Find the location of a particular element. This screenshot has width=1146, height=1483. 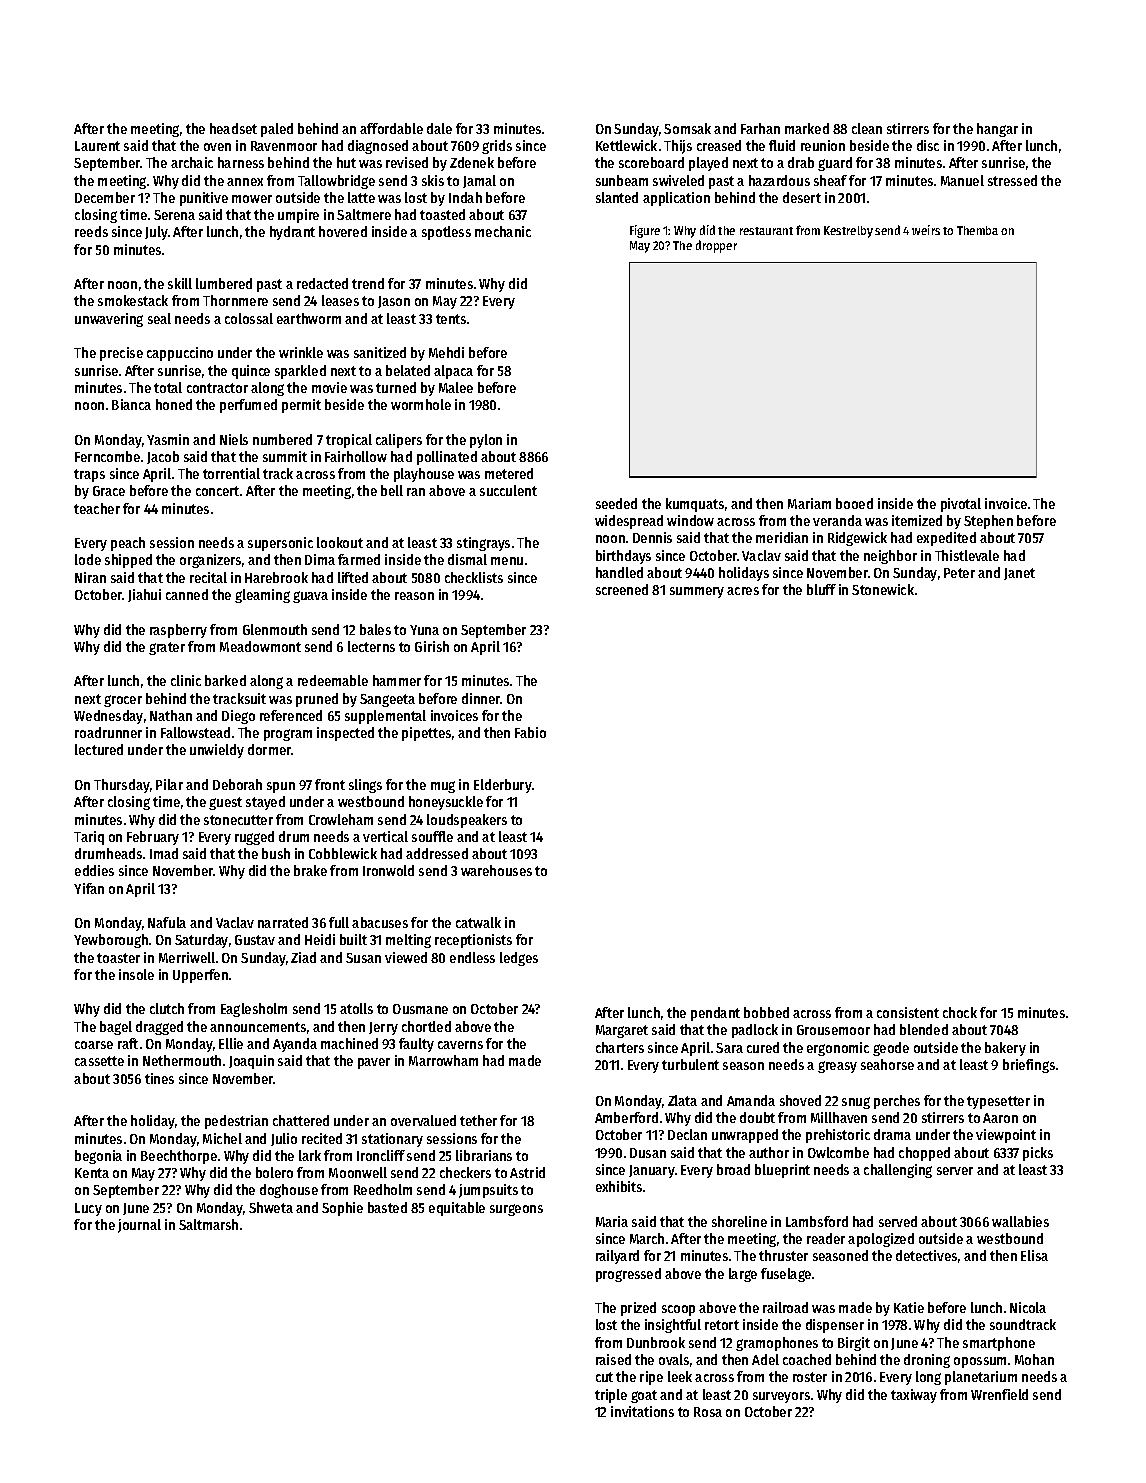

Laurent is located at coordinates (97, 146).
